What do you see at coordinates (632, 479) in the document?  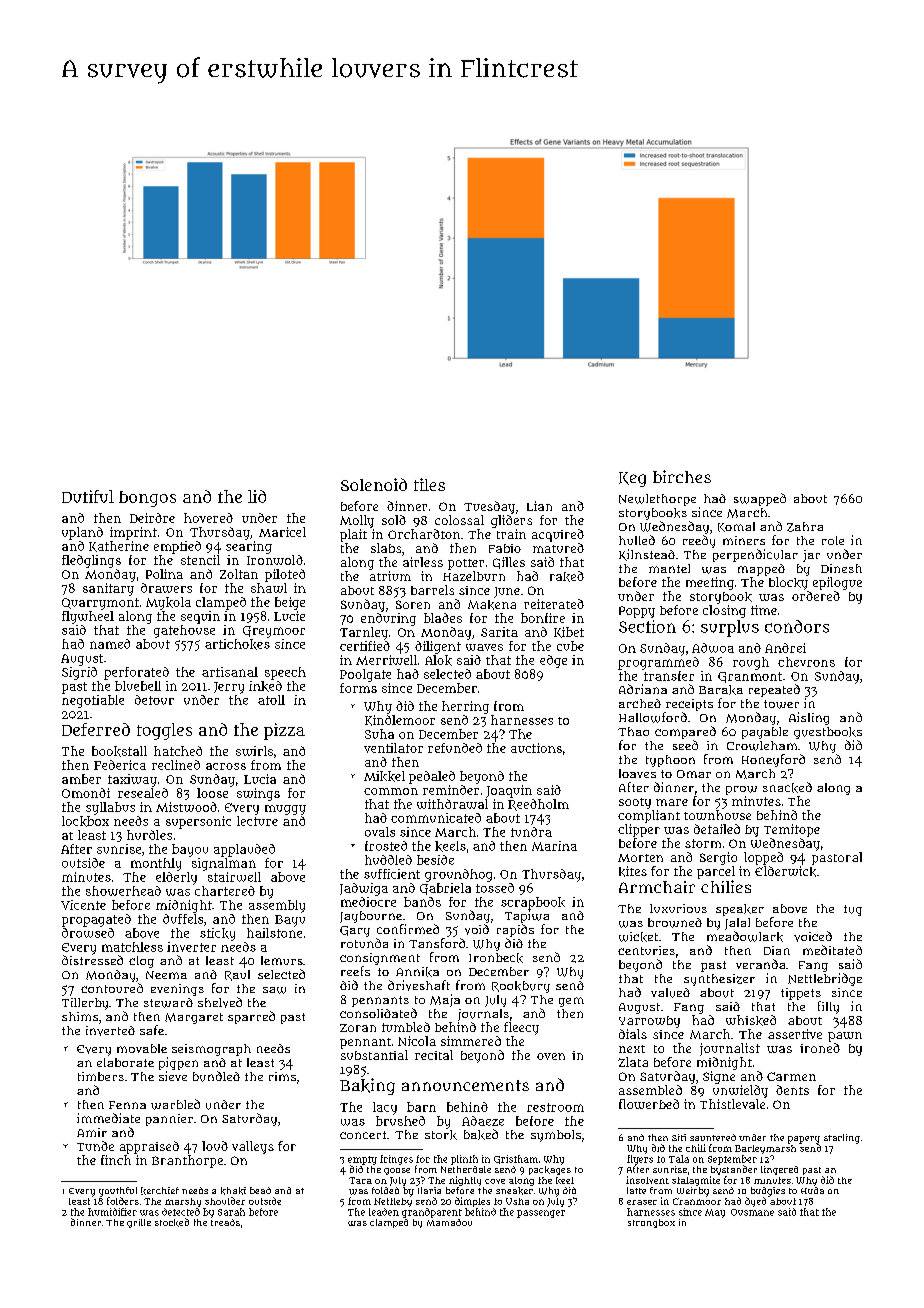 I see `Keg` at bounding box center [632, 479].
